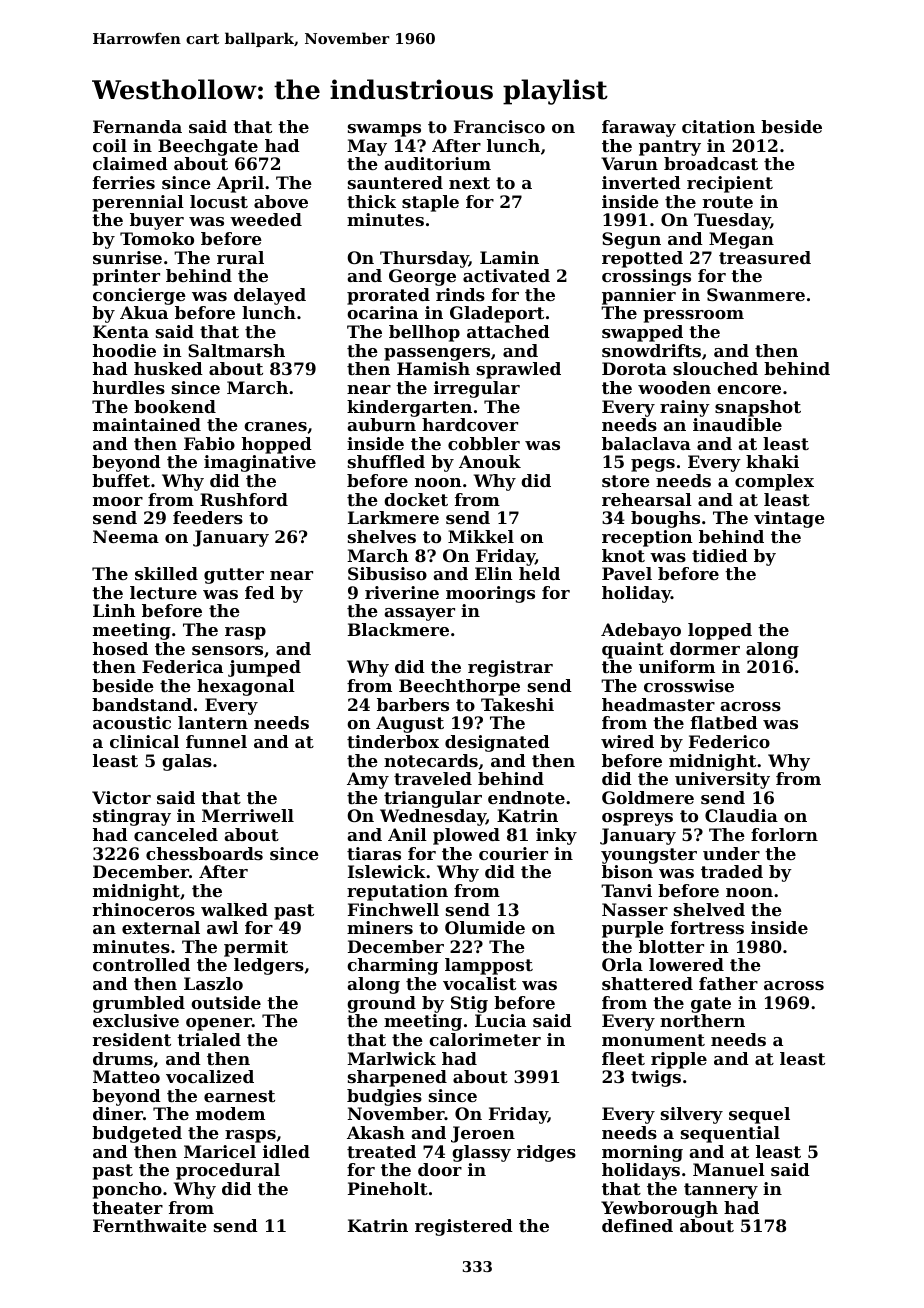 The width and height of the screenshot is (924, 1308). What do you see at coordinates (720, 555) in the screenshot?
I see `tidied` at bounding box center [720, 555].
